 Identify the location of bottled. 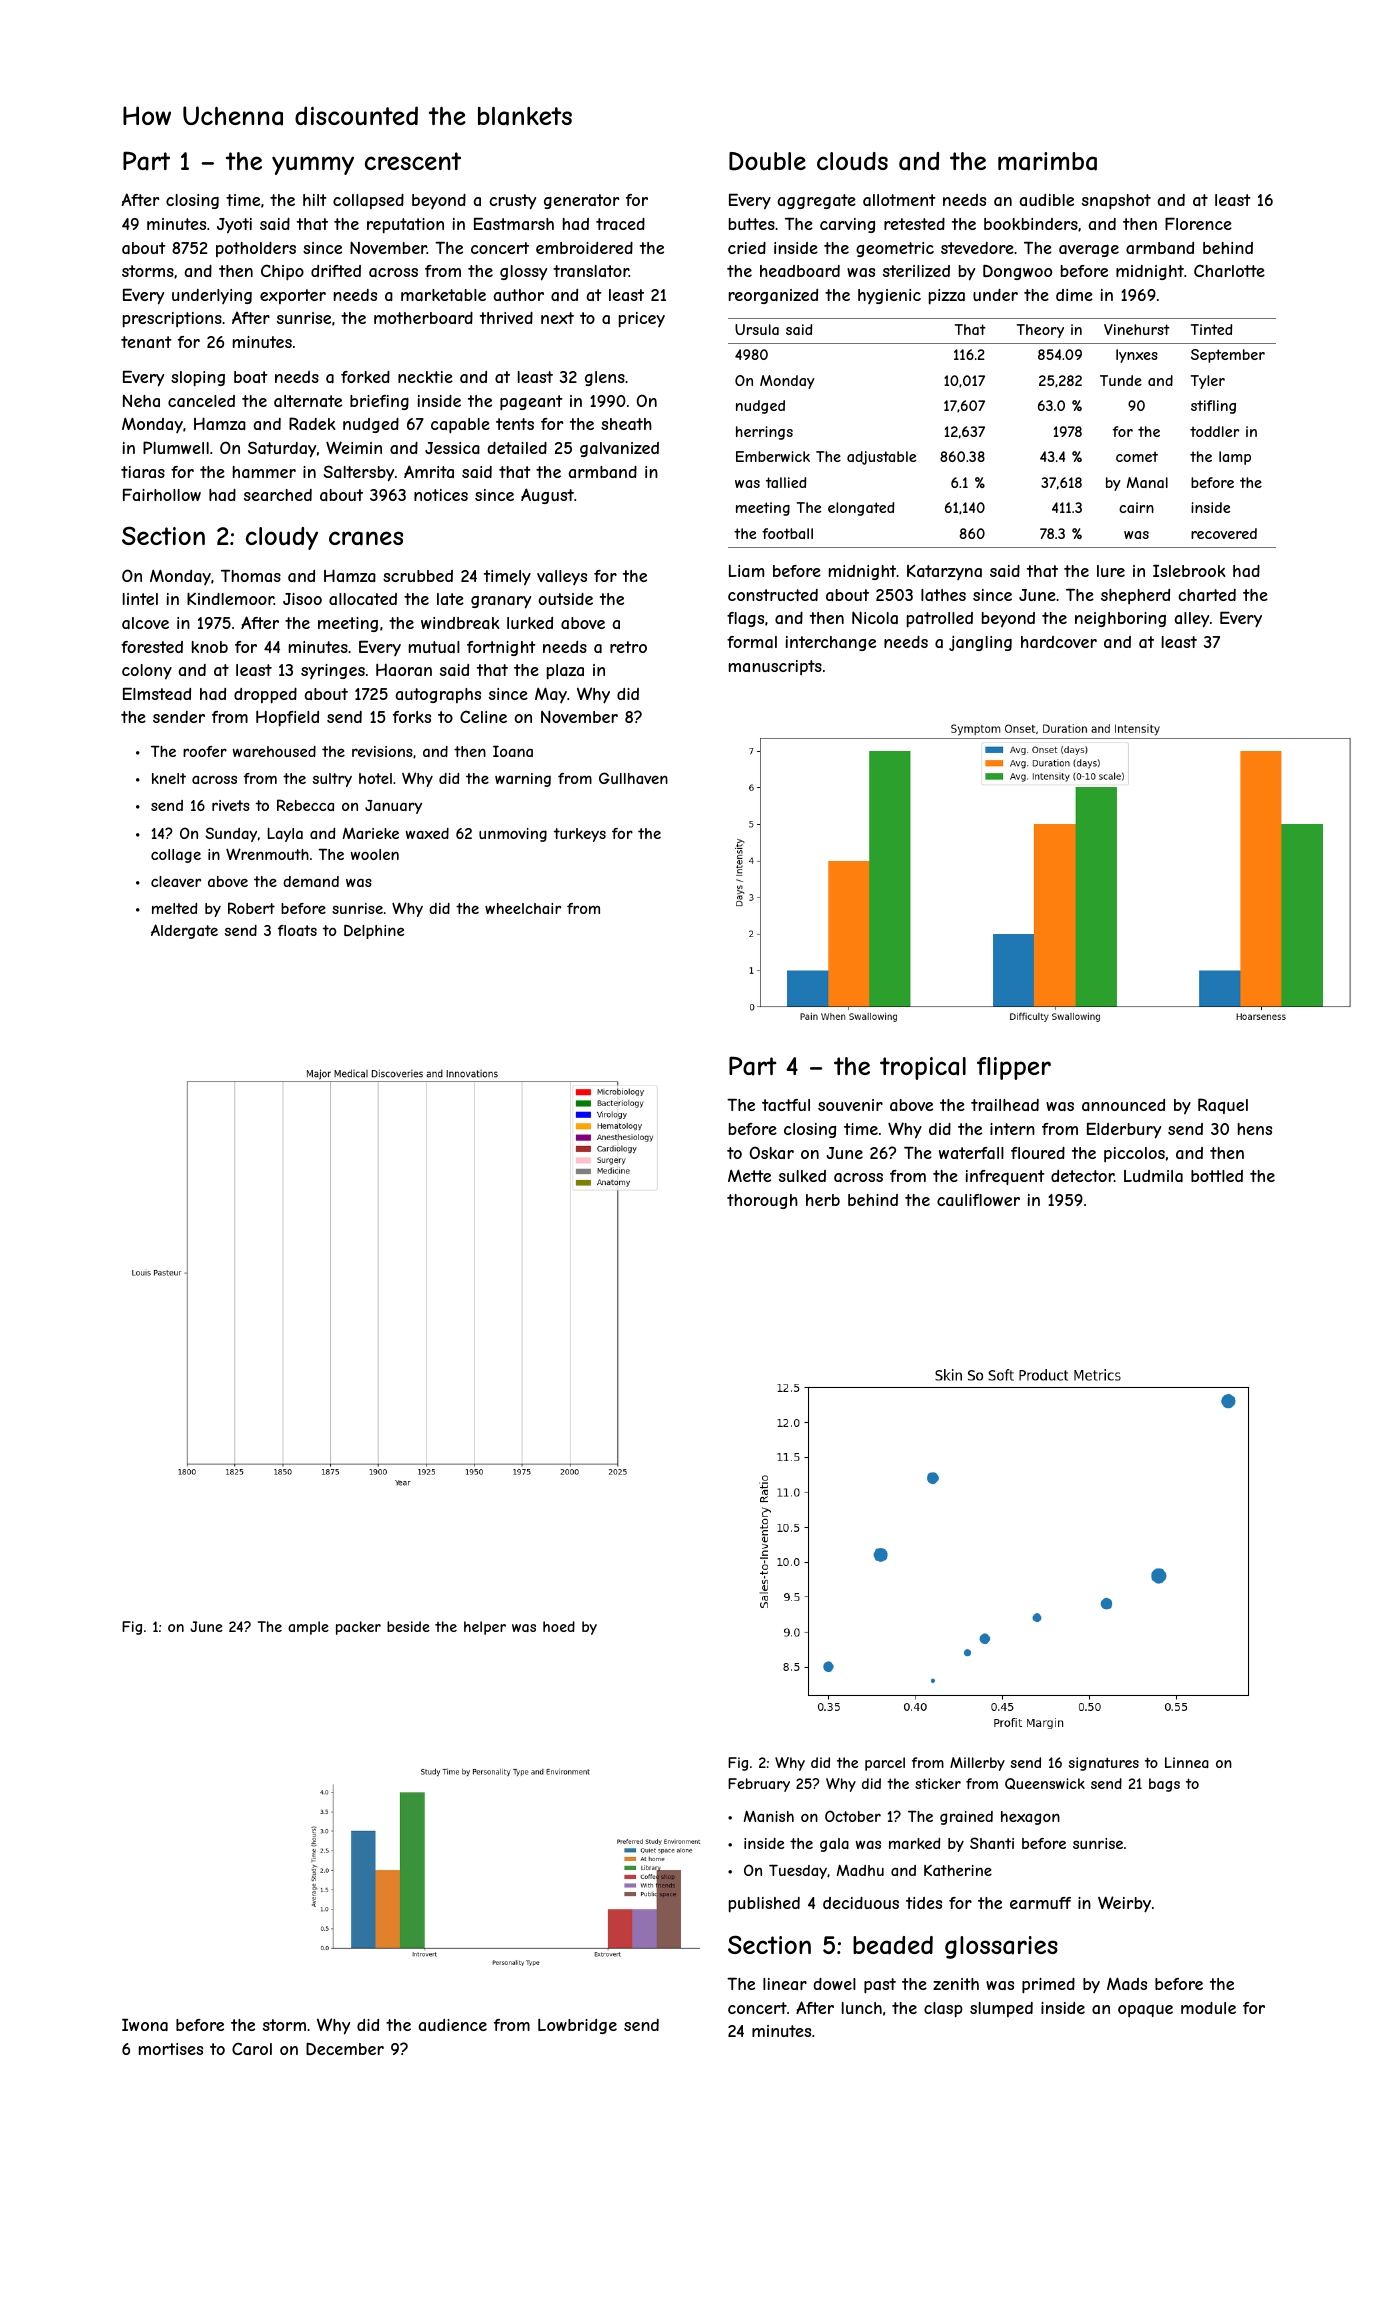
(1217, 1176).
